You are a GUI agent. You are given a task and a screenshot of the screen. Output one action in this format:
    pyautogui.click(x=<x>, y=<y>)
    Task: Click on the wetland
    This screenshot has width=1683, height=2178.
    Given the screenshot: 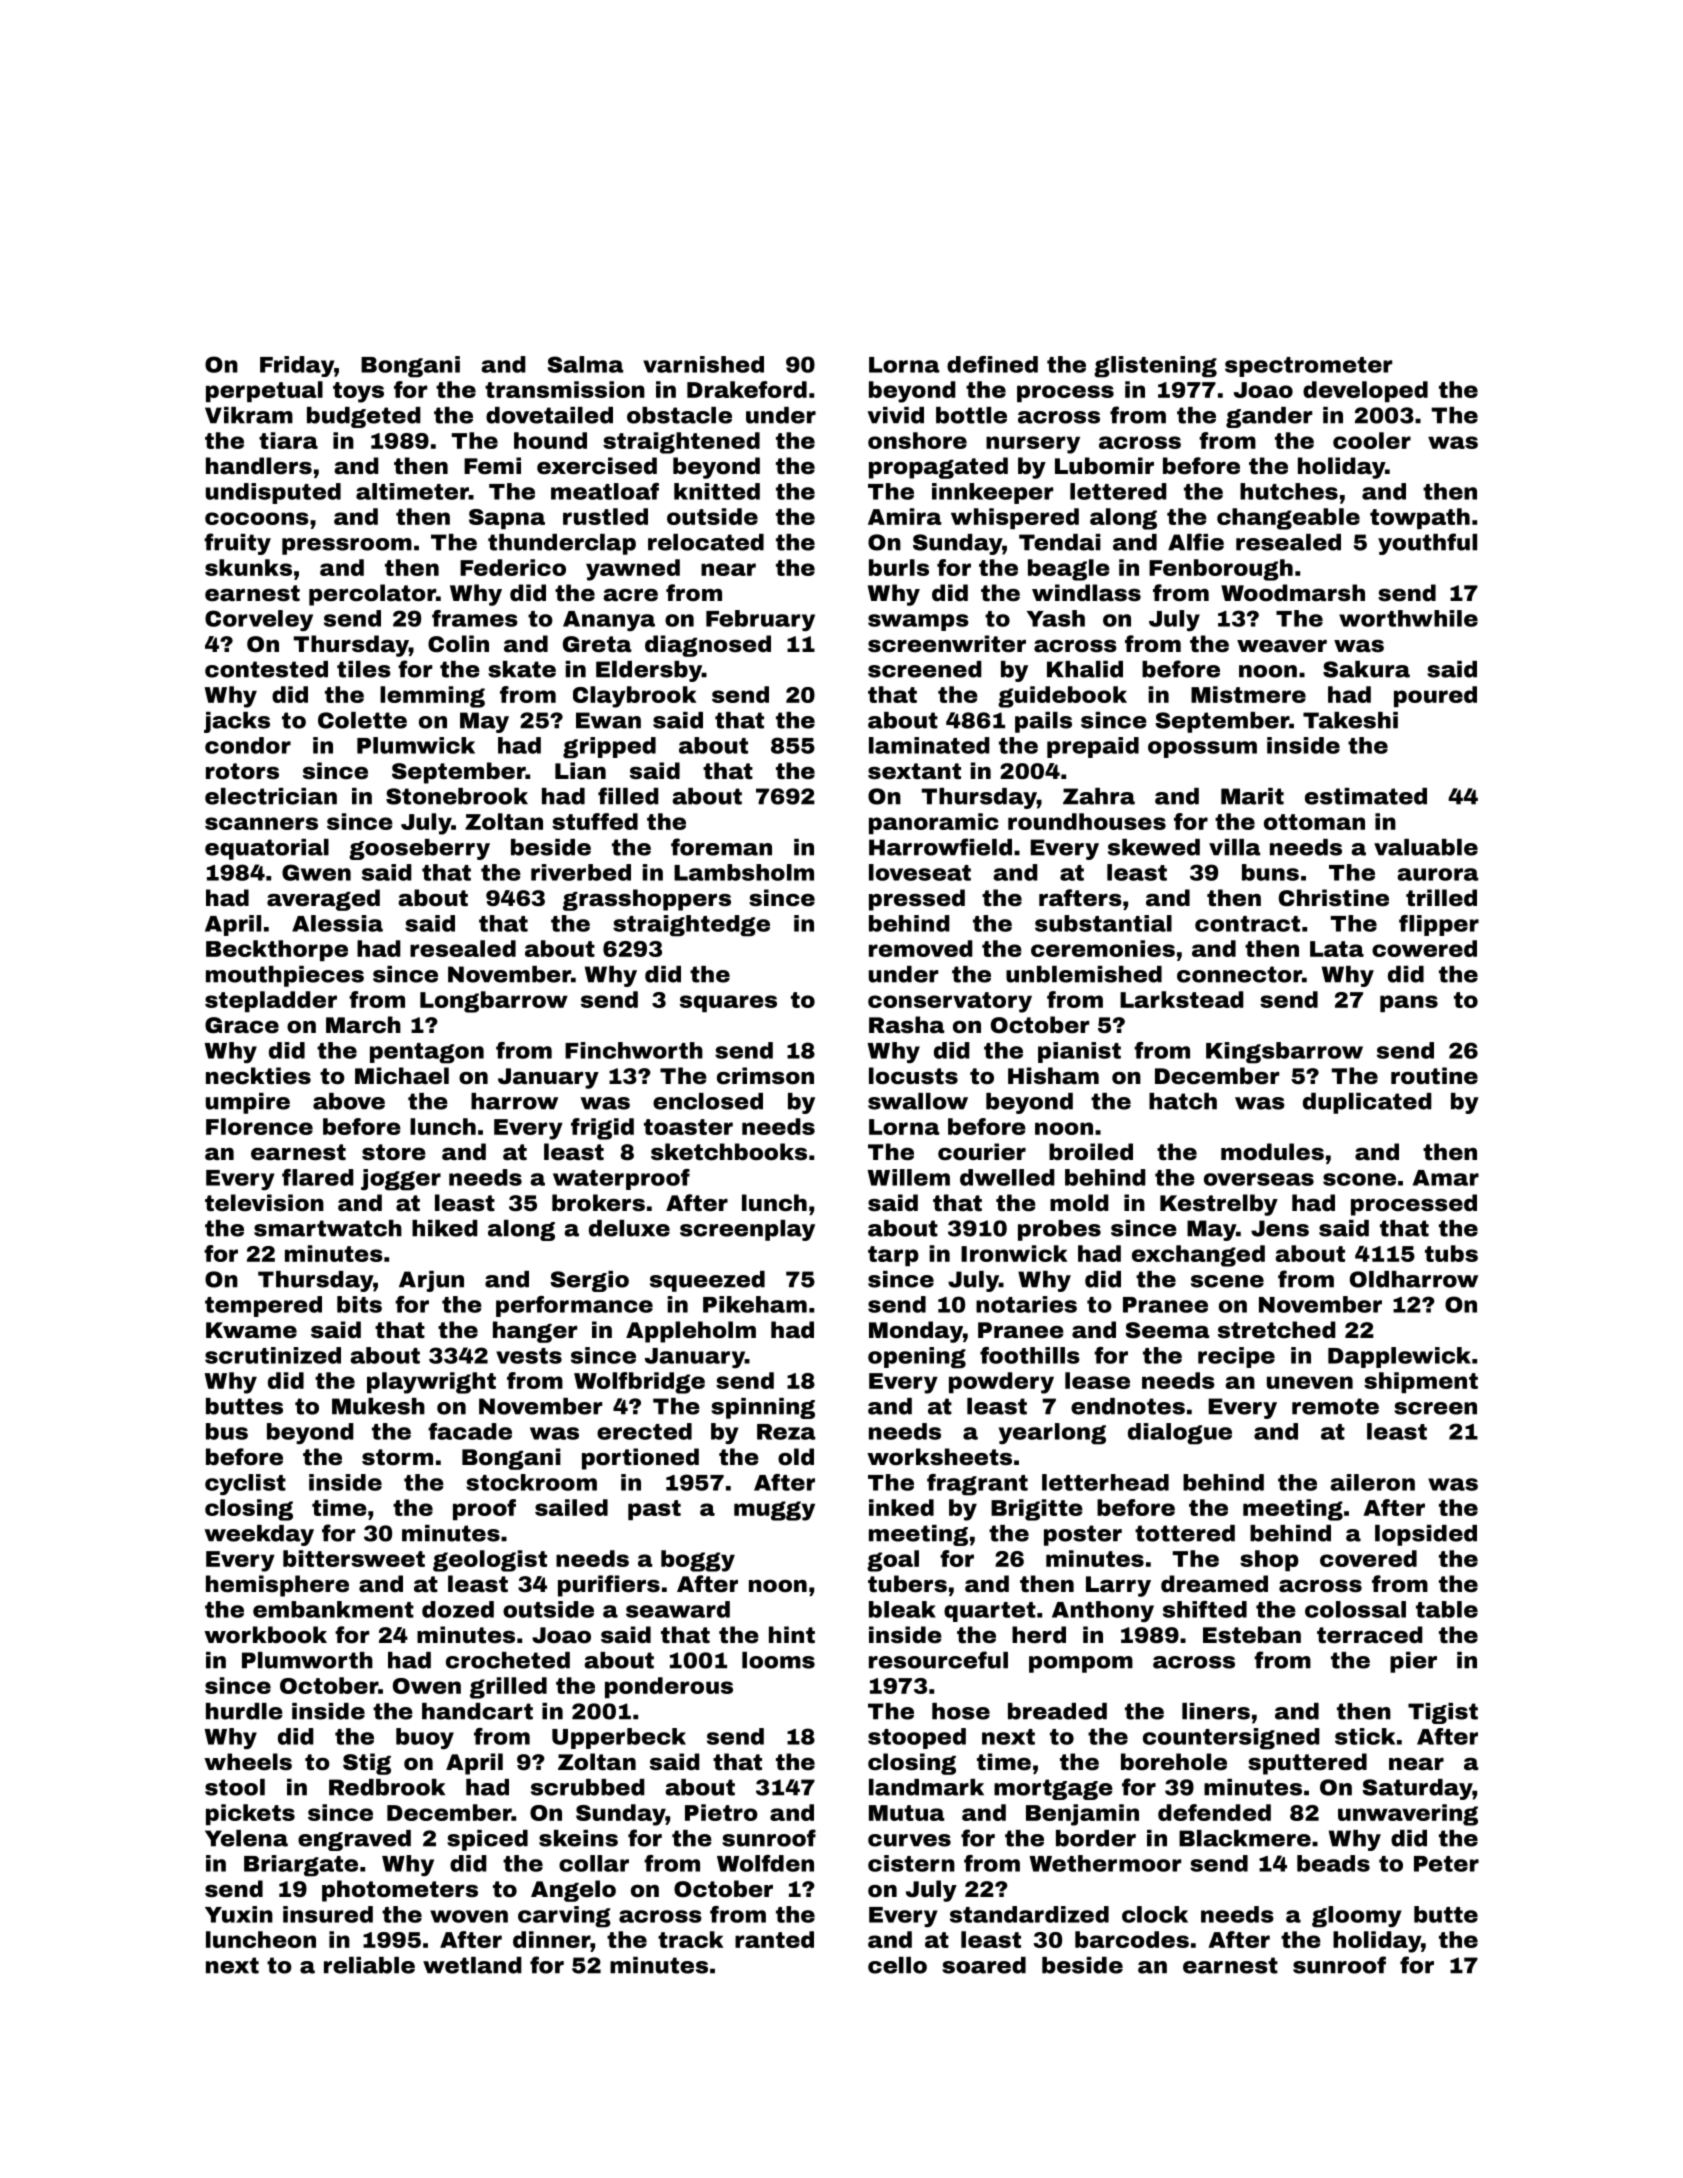 What is the action you would take?
    pyautogui.click(x=472, y=1965)
